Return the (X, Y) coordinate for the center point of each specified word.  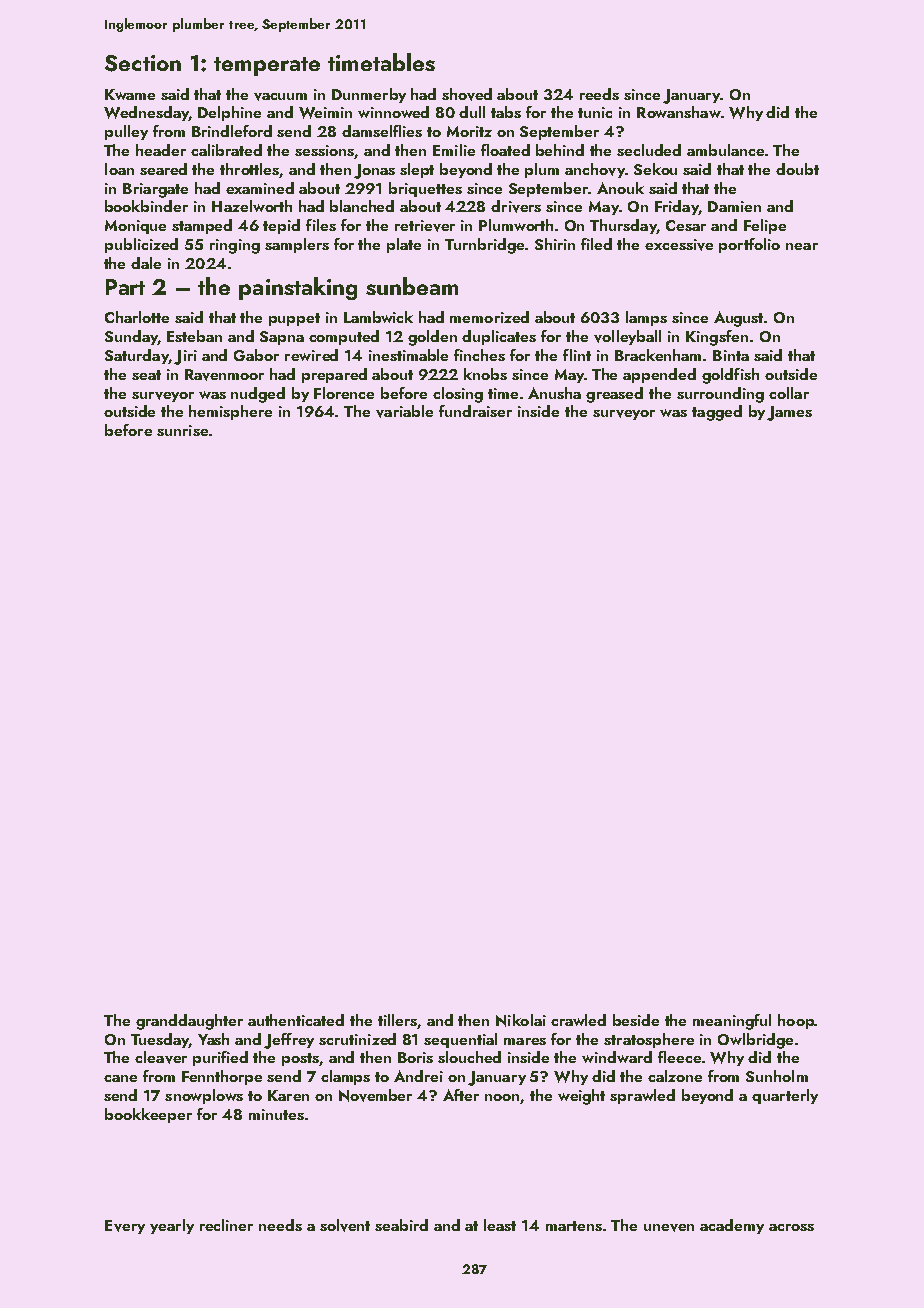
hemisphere (230, 412)
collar (789, 393)
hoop (796, 1021)
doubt (797, 169)
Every (125, 1227)
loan (119, 169)
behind (560, 150)
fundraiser (475, 411)
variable (404, 411)
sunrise (182, 430)
